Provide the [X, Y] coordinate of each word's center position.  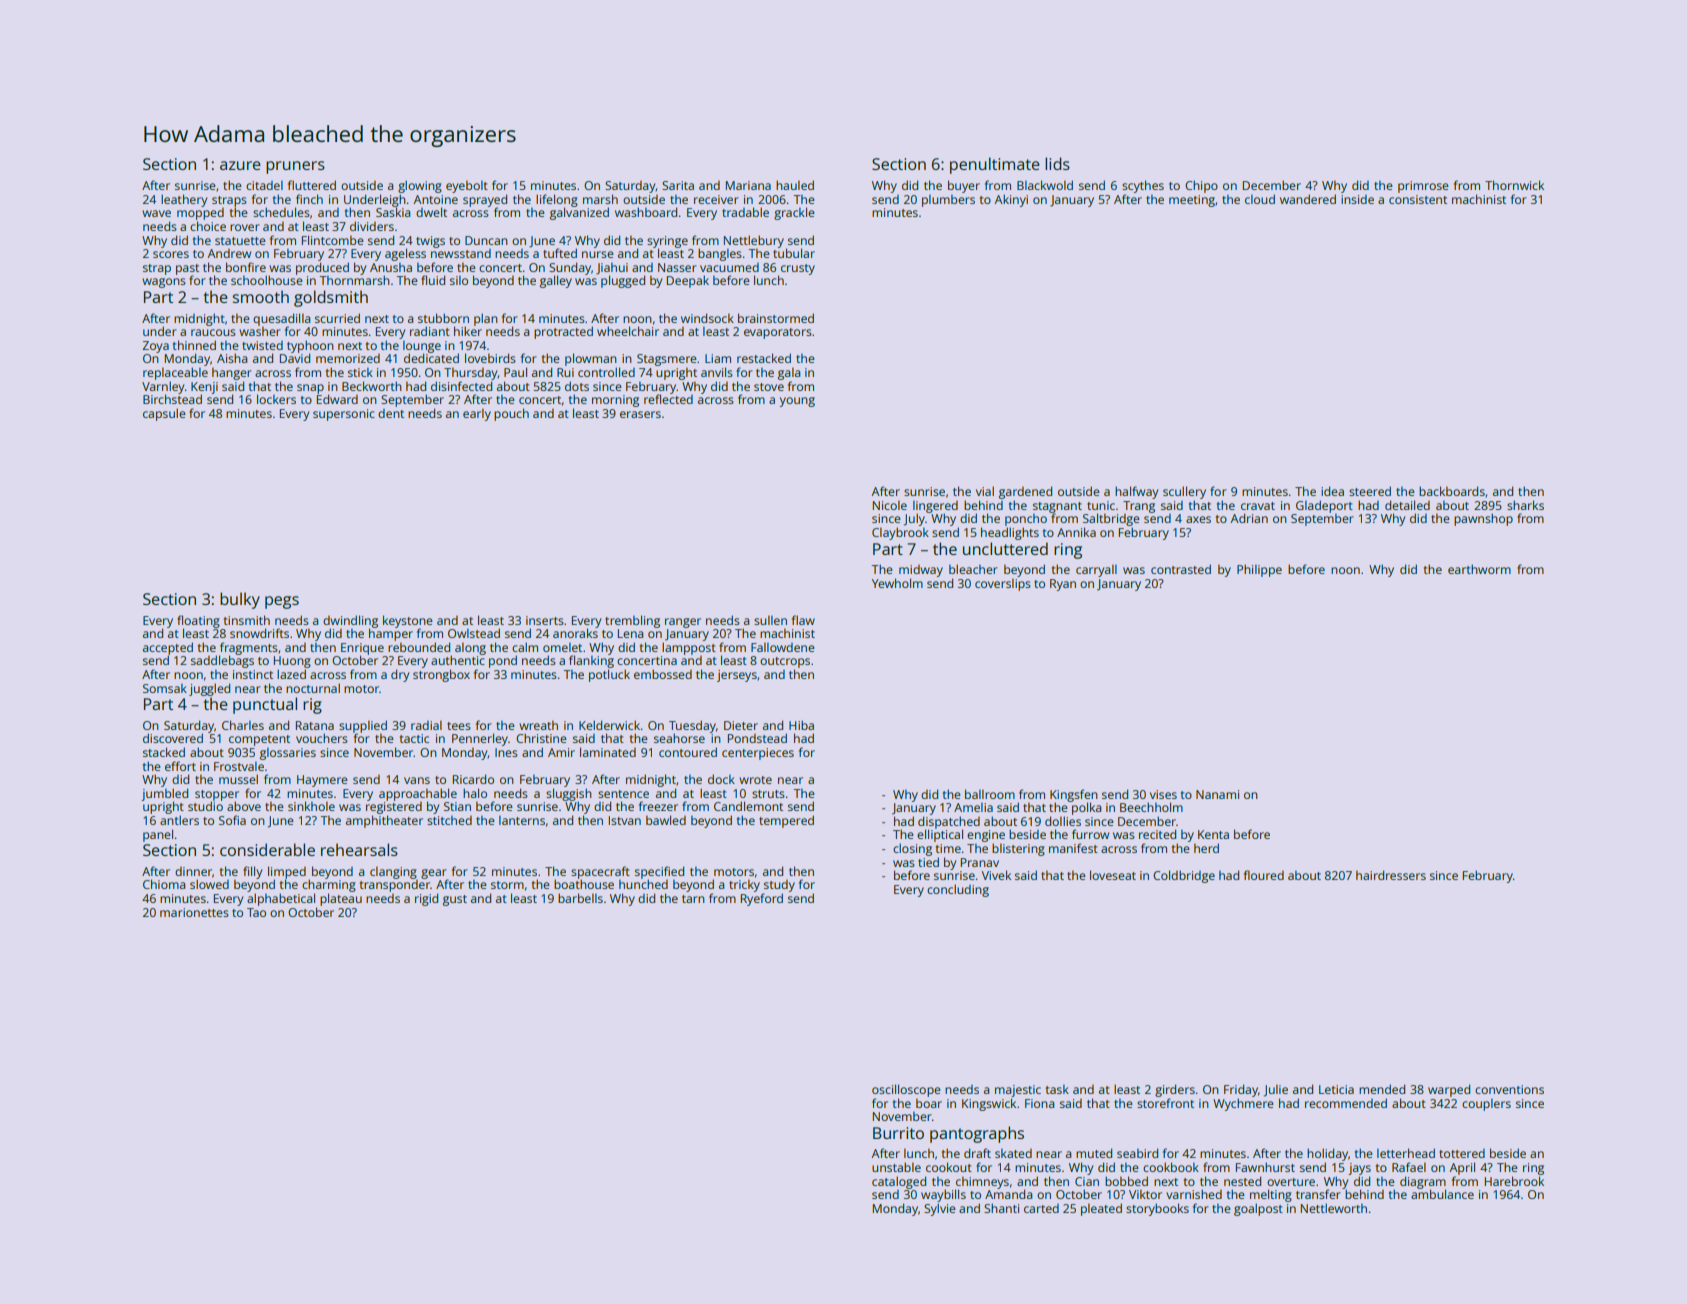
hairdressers [1391, 875]
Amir [561, 752]
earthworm [1479, 569]
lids [1057, 163]
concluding [958, 890]
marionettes [194, 912]
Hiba [801, 725]
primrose [1423, 187]
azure [240, 165]
